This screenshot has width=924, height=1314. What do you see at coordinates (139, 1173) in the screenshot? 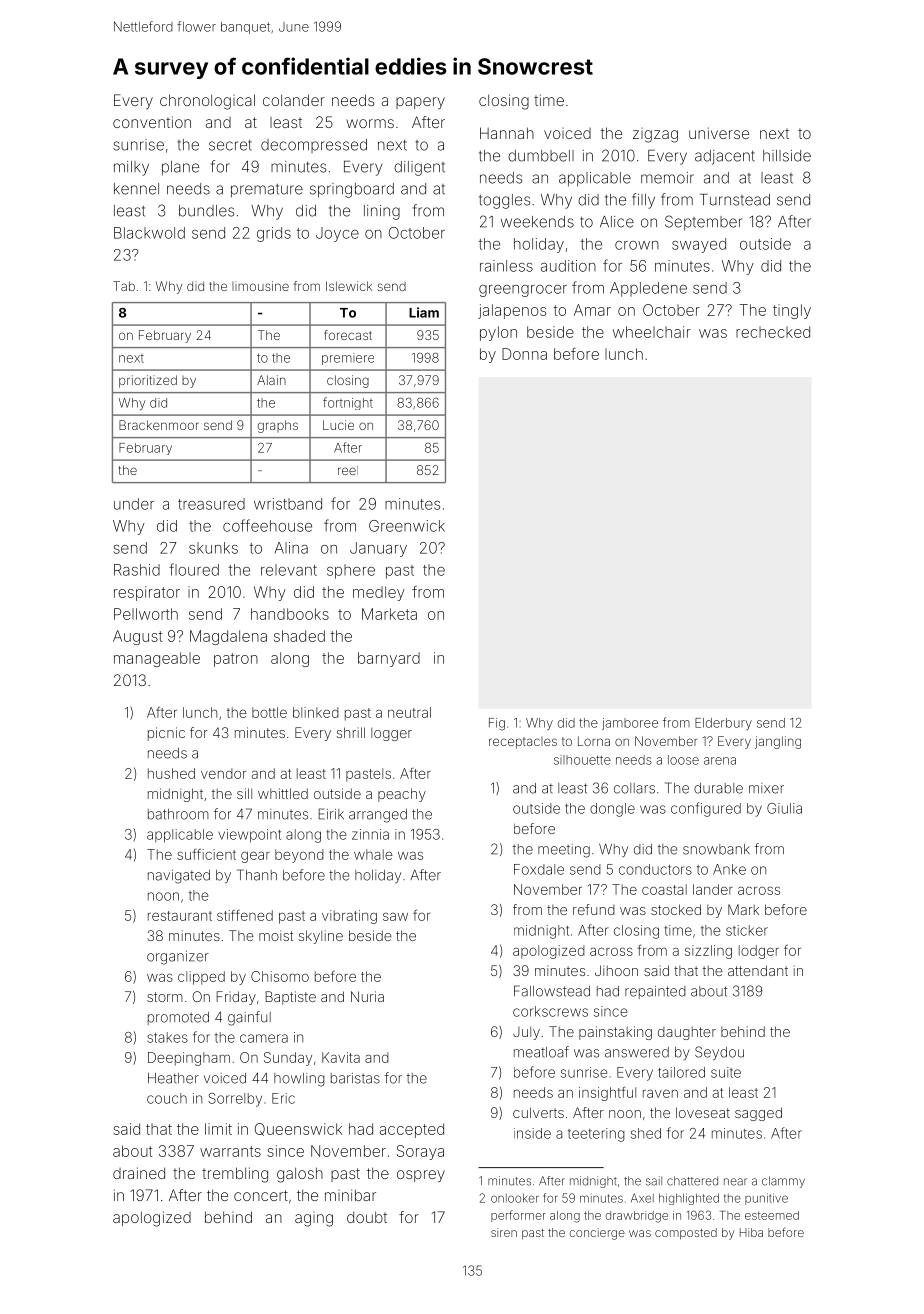
I see `drained` at bounding box center [139, 1173].
